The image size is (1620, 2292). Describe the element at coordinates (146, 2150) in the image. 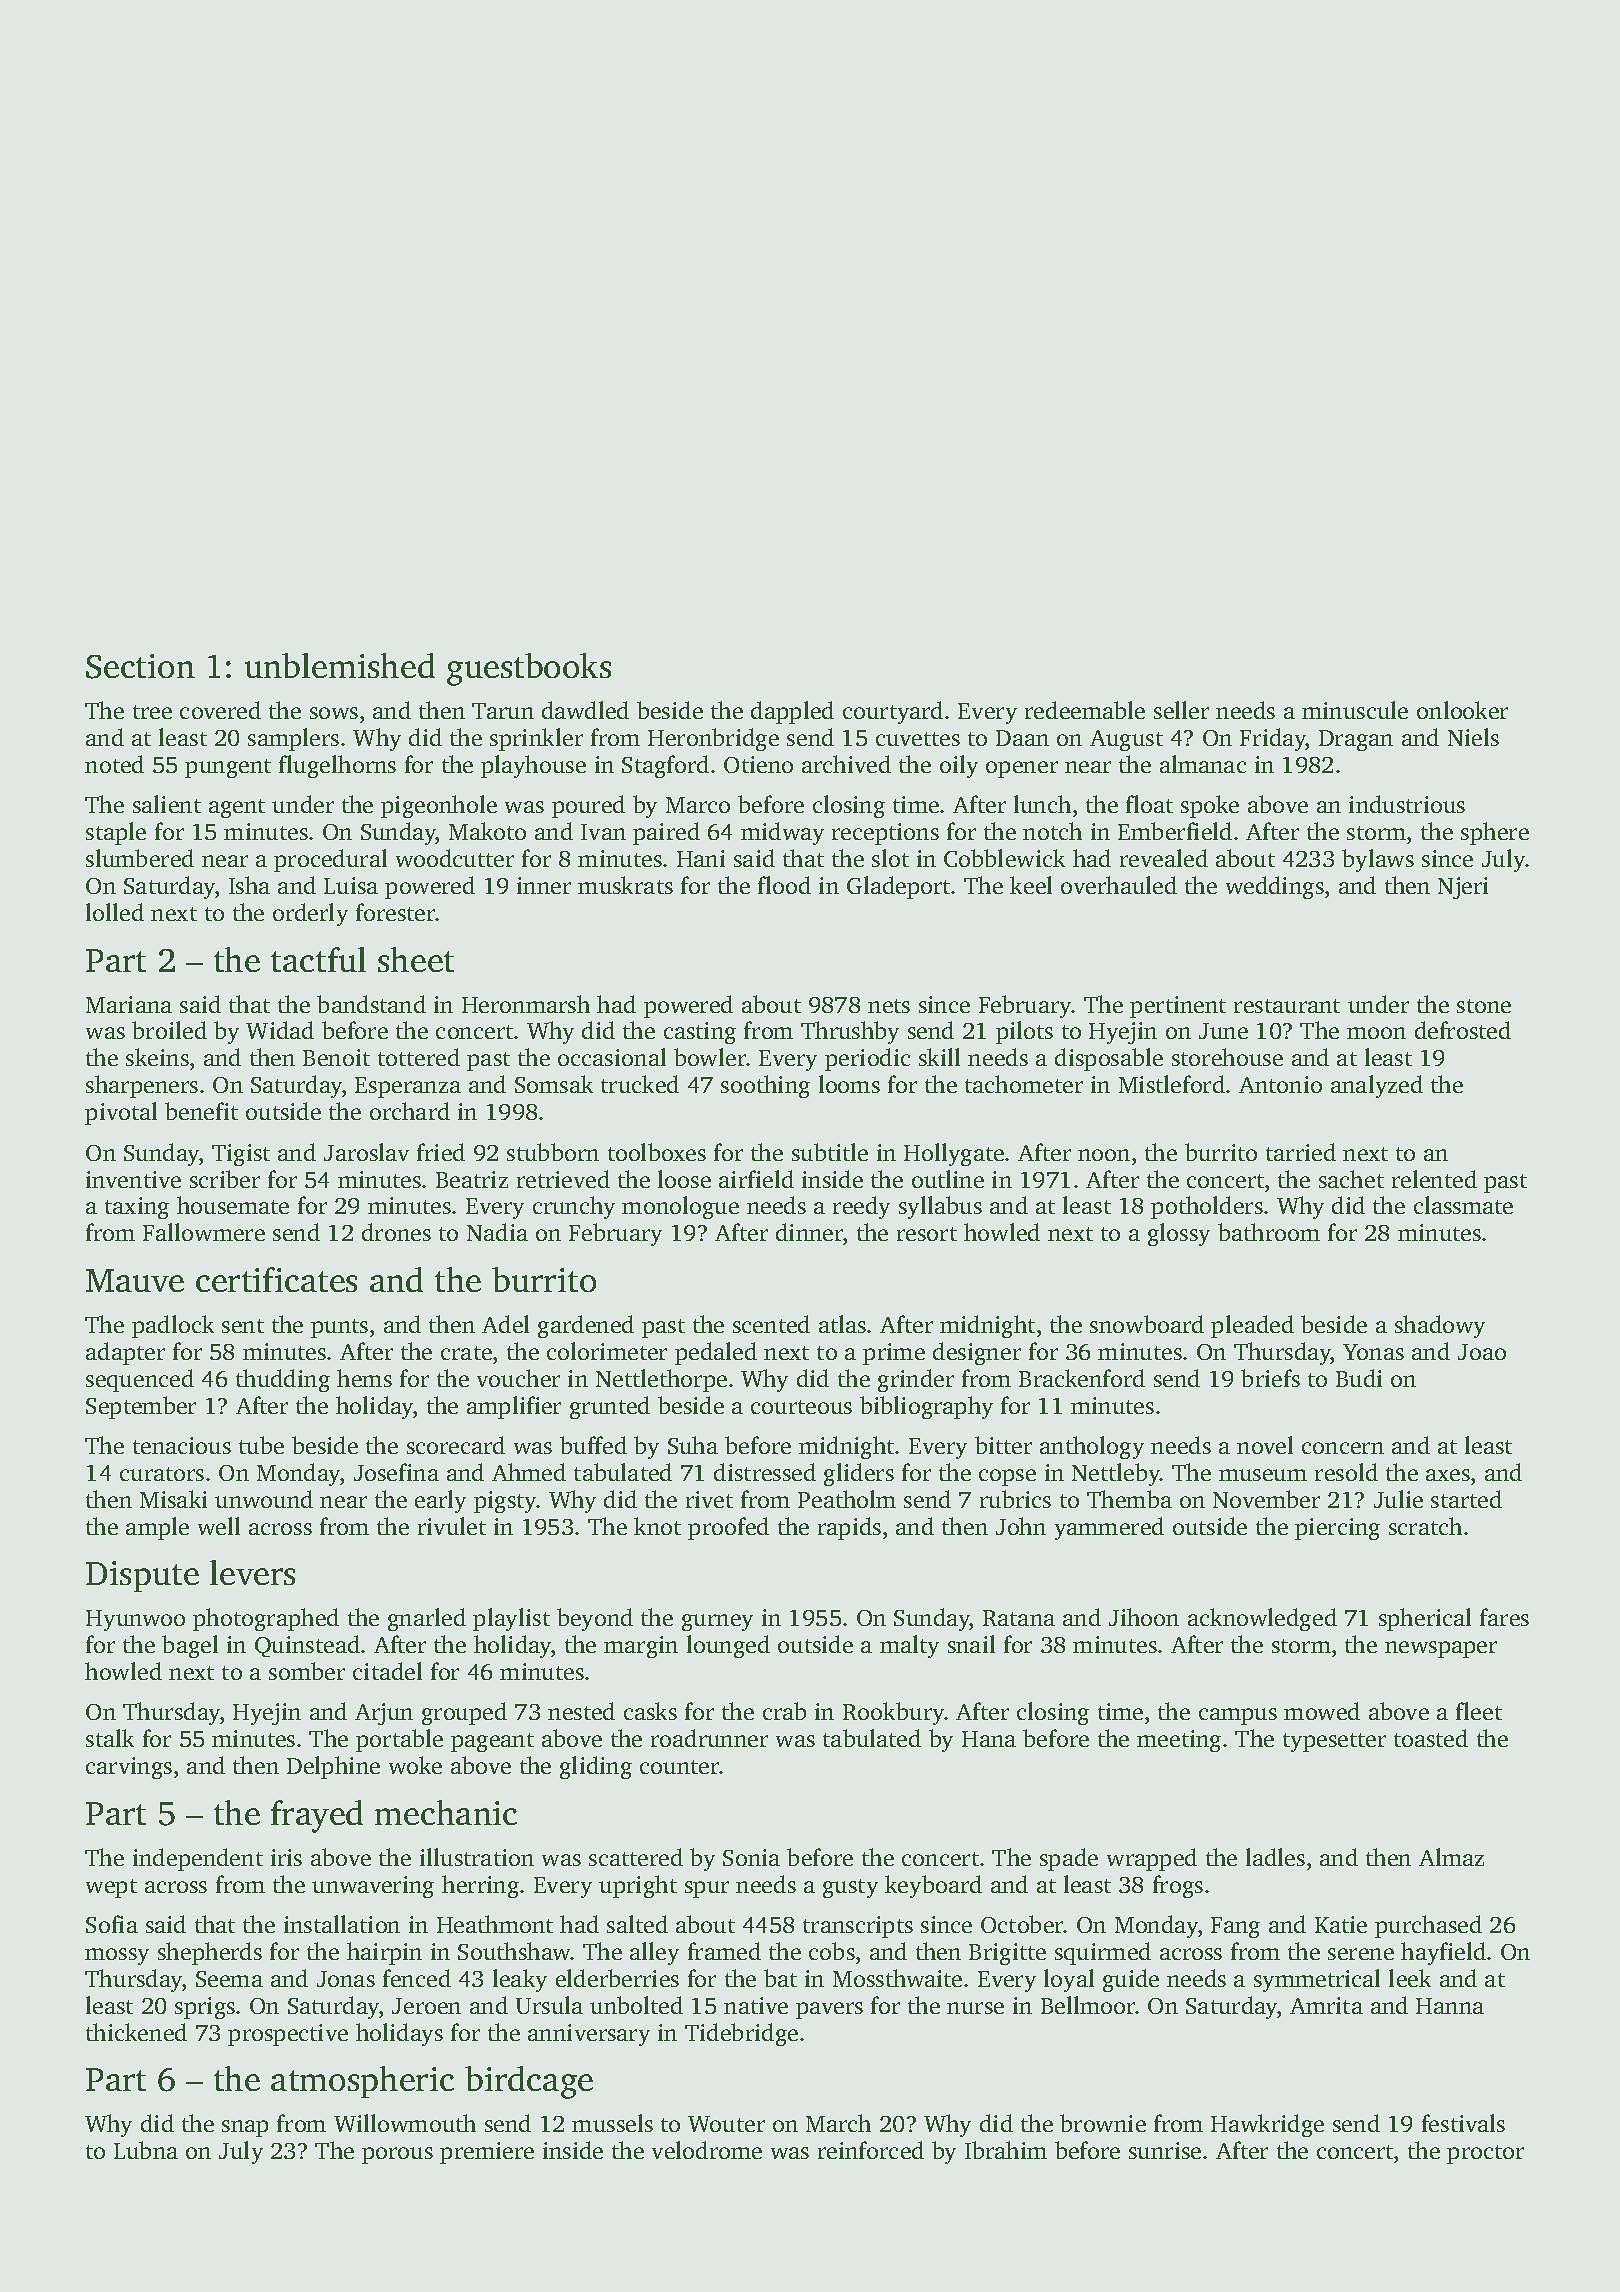

I see `Lubna` at that location.
